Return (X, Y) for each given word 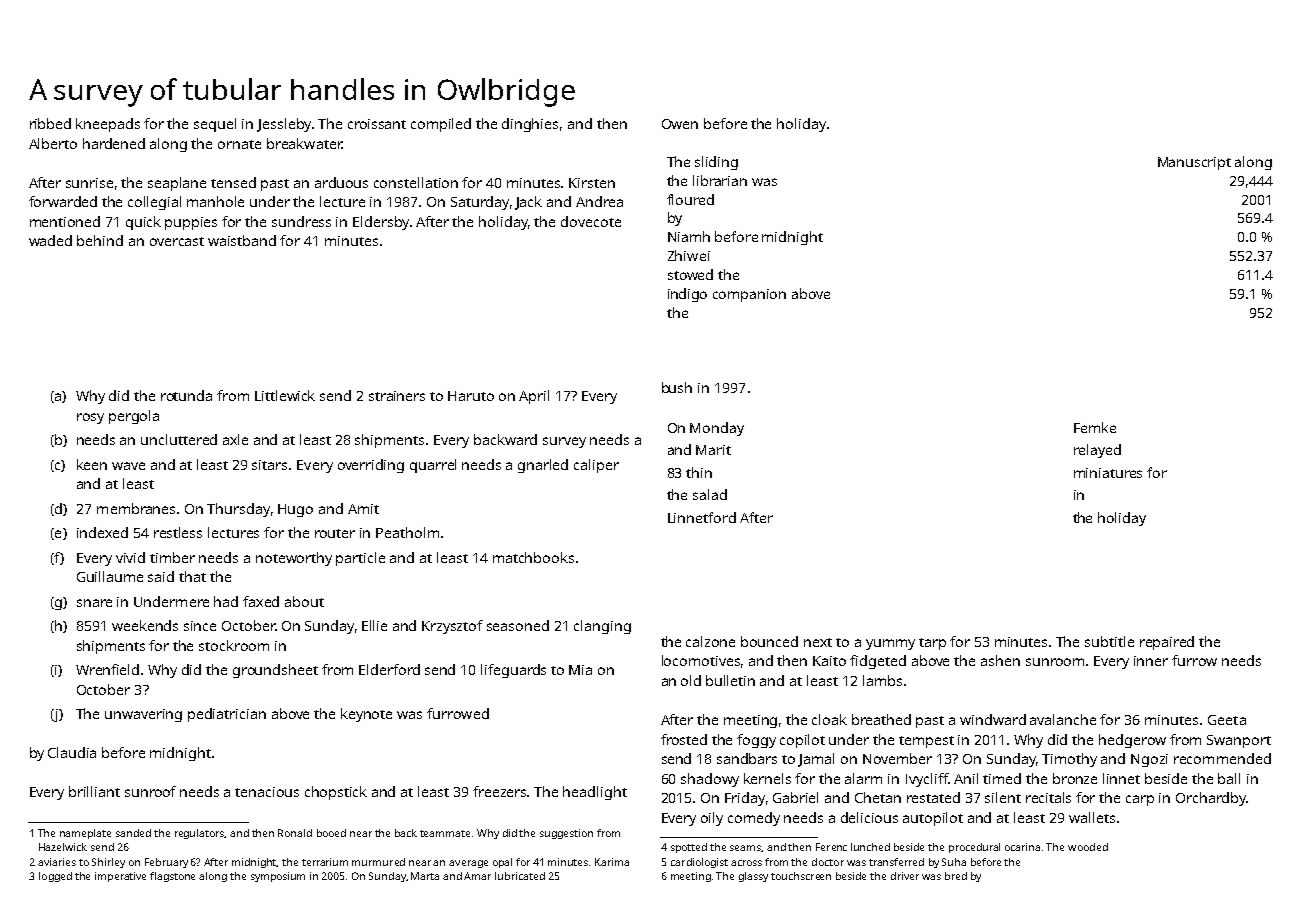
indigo (687, 295)
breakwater (304, 143)
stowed (690, 274)
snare (94, 603)
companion (749, 295)
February (166, 863)
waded (50, 240)
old (691, 680)
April (534, 397)
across (746, 863)
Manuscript (1194, 163)
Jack (528, 203)
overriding (371, 466)
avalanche (1063, 719)
